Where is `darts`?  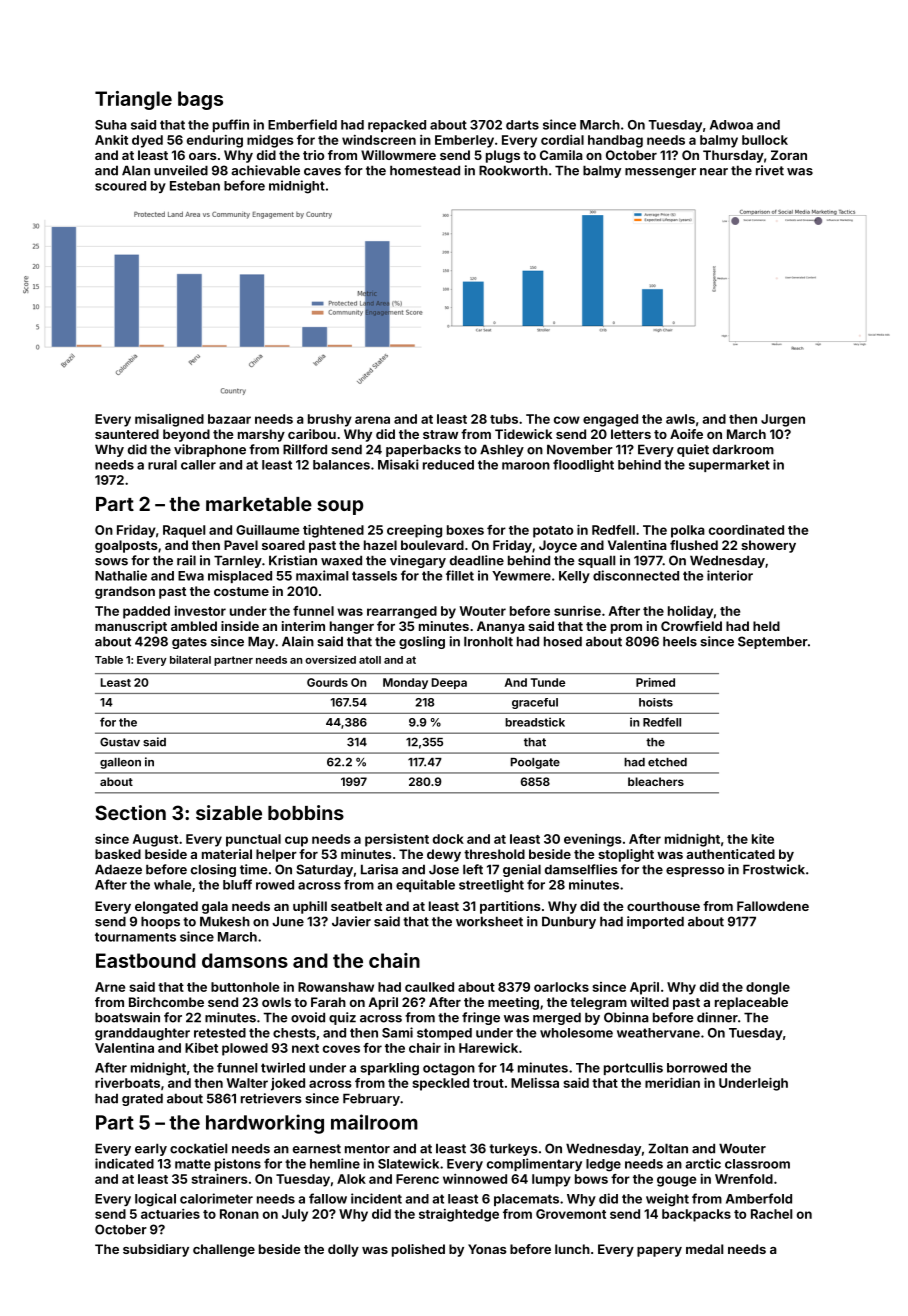 darts is located at coordinates (522, 125).
